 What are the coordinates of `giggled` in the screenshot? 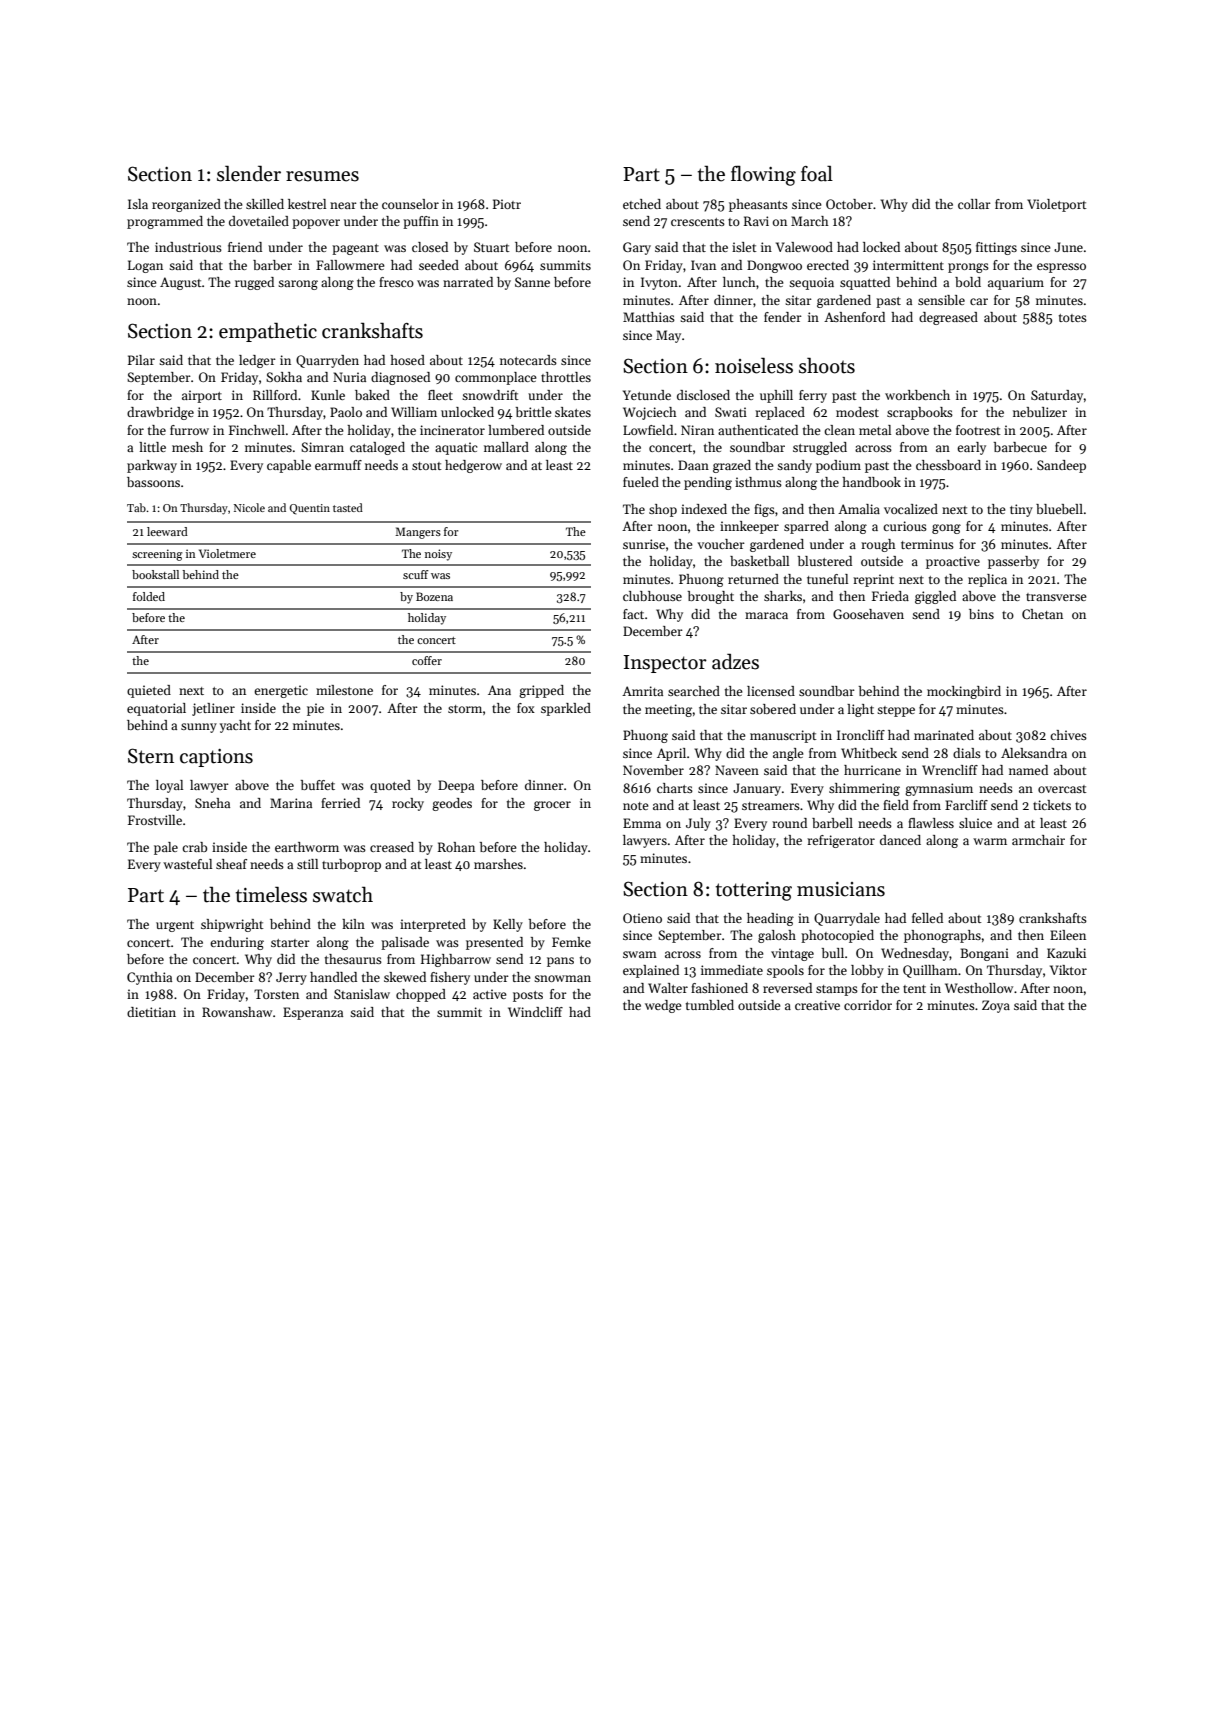 It's located at (935, 597).
